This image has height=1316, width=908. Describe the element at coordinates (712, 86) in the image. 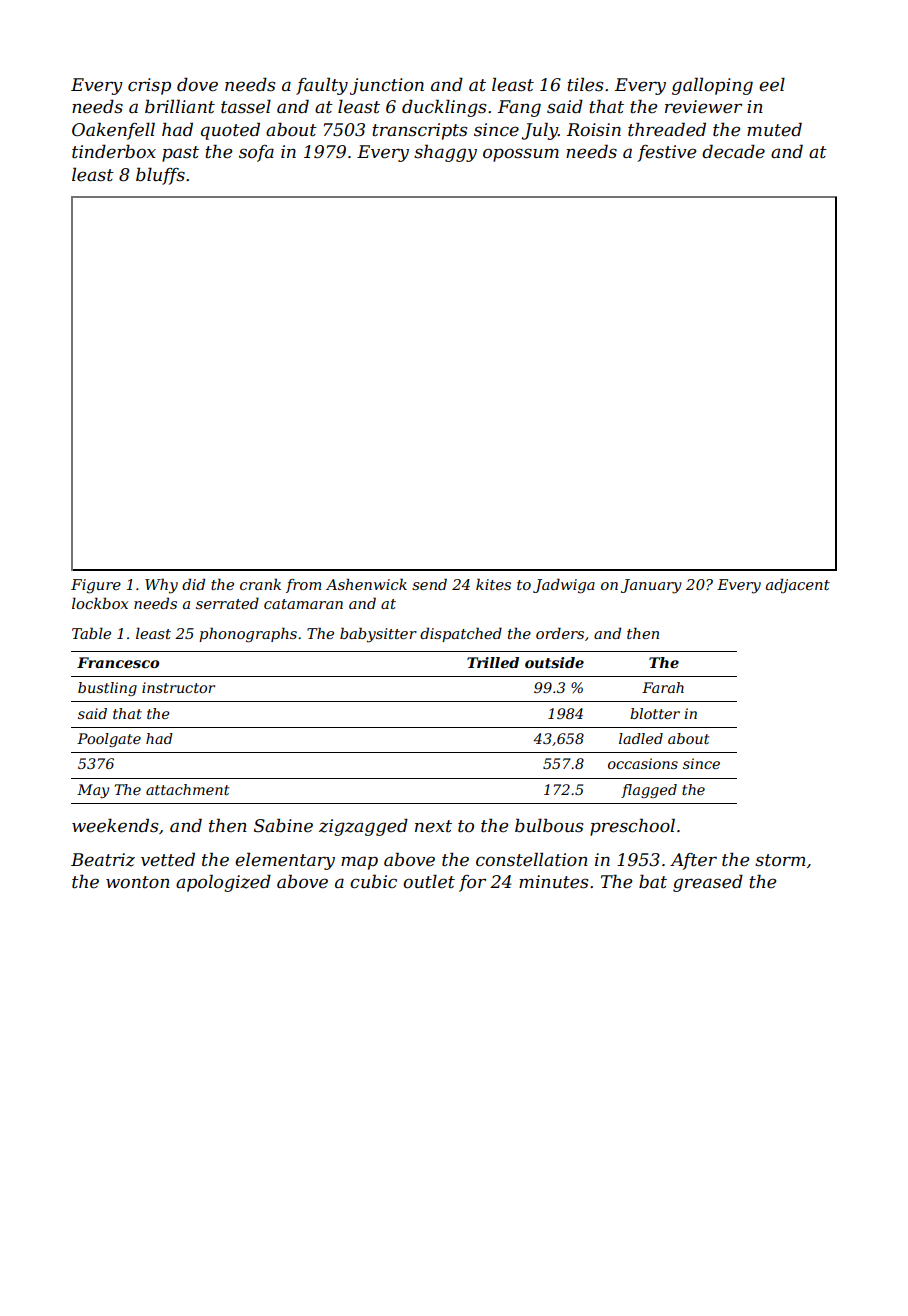

I see `galloping` at that location.
